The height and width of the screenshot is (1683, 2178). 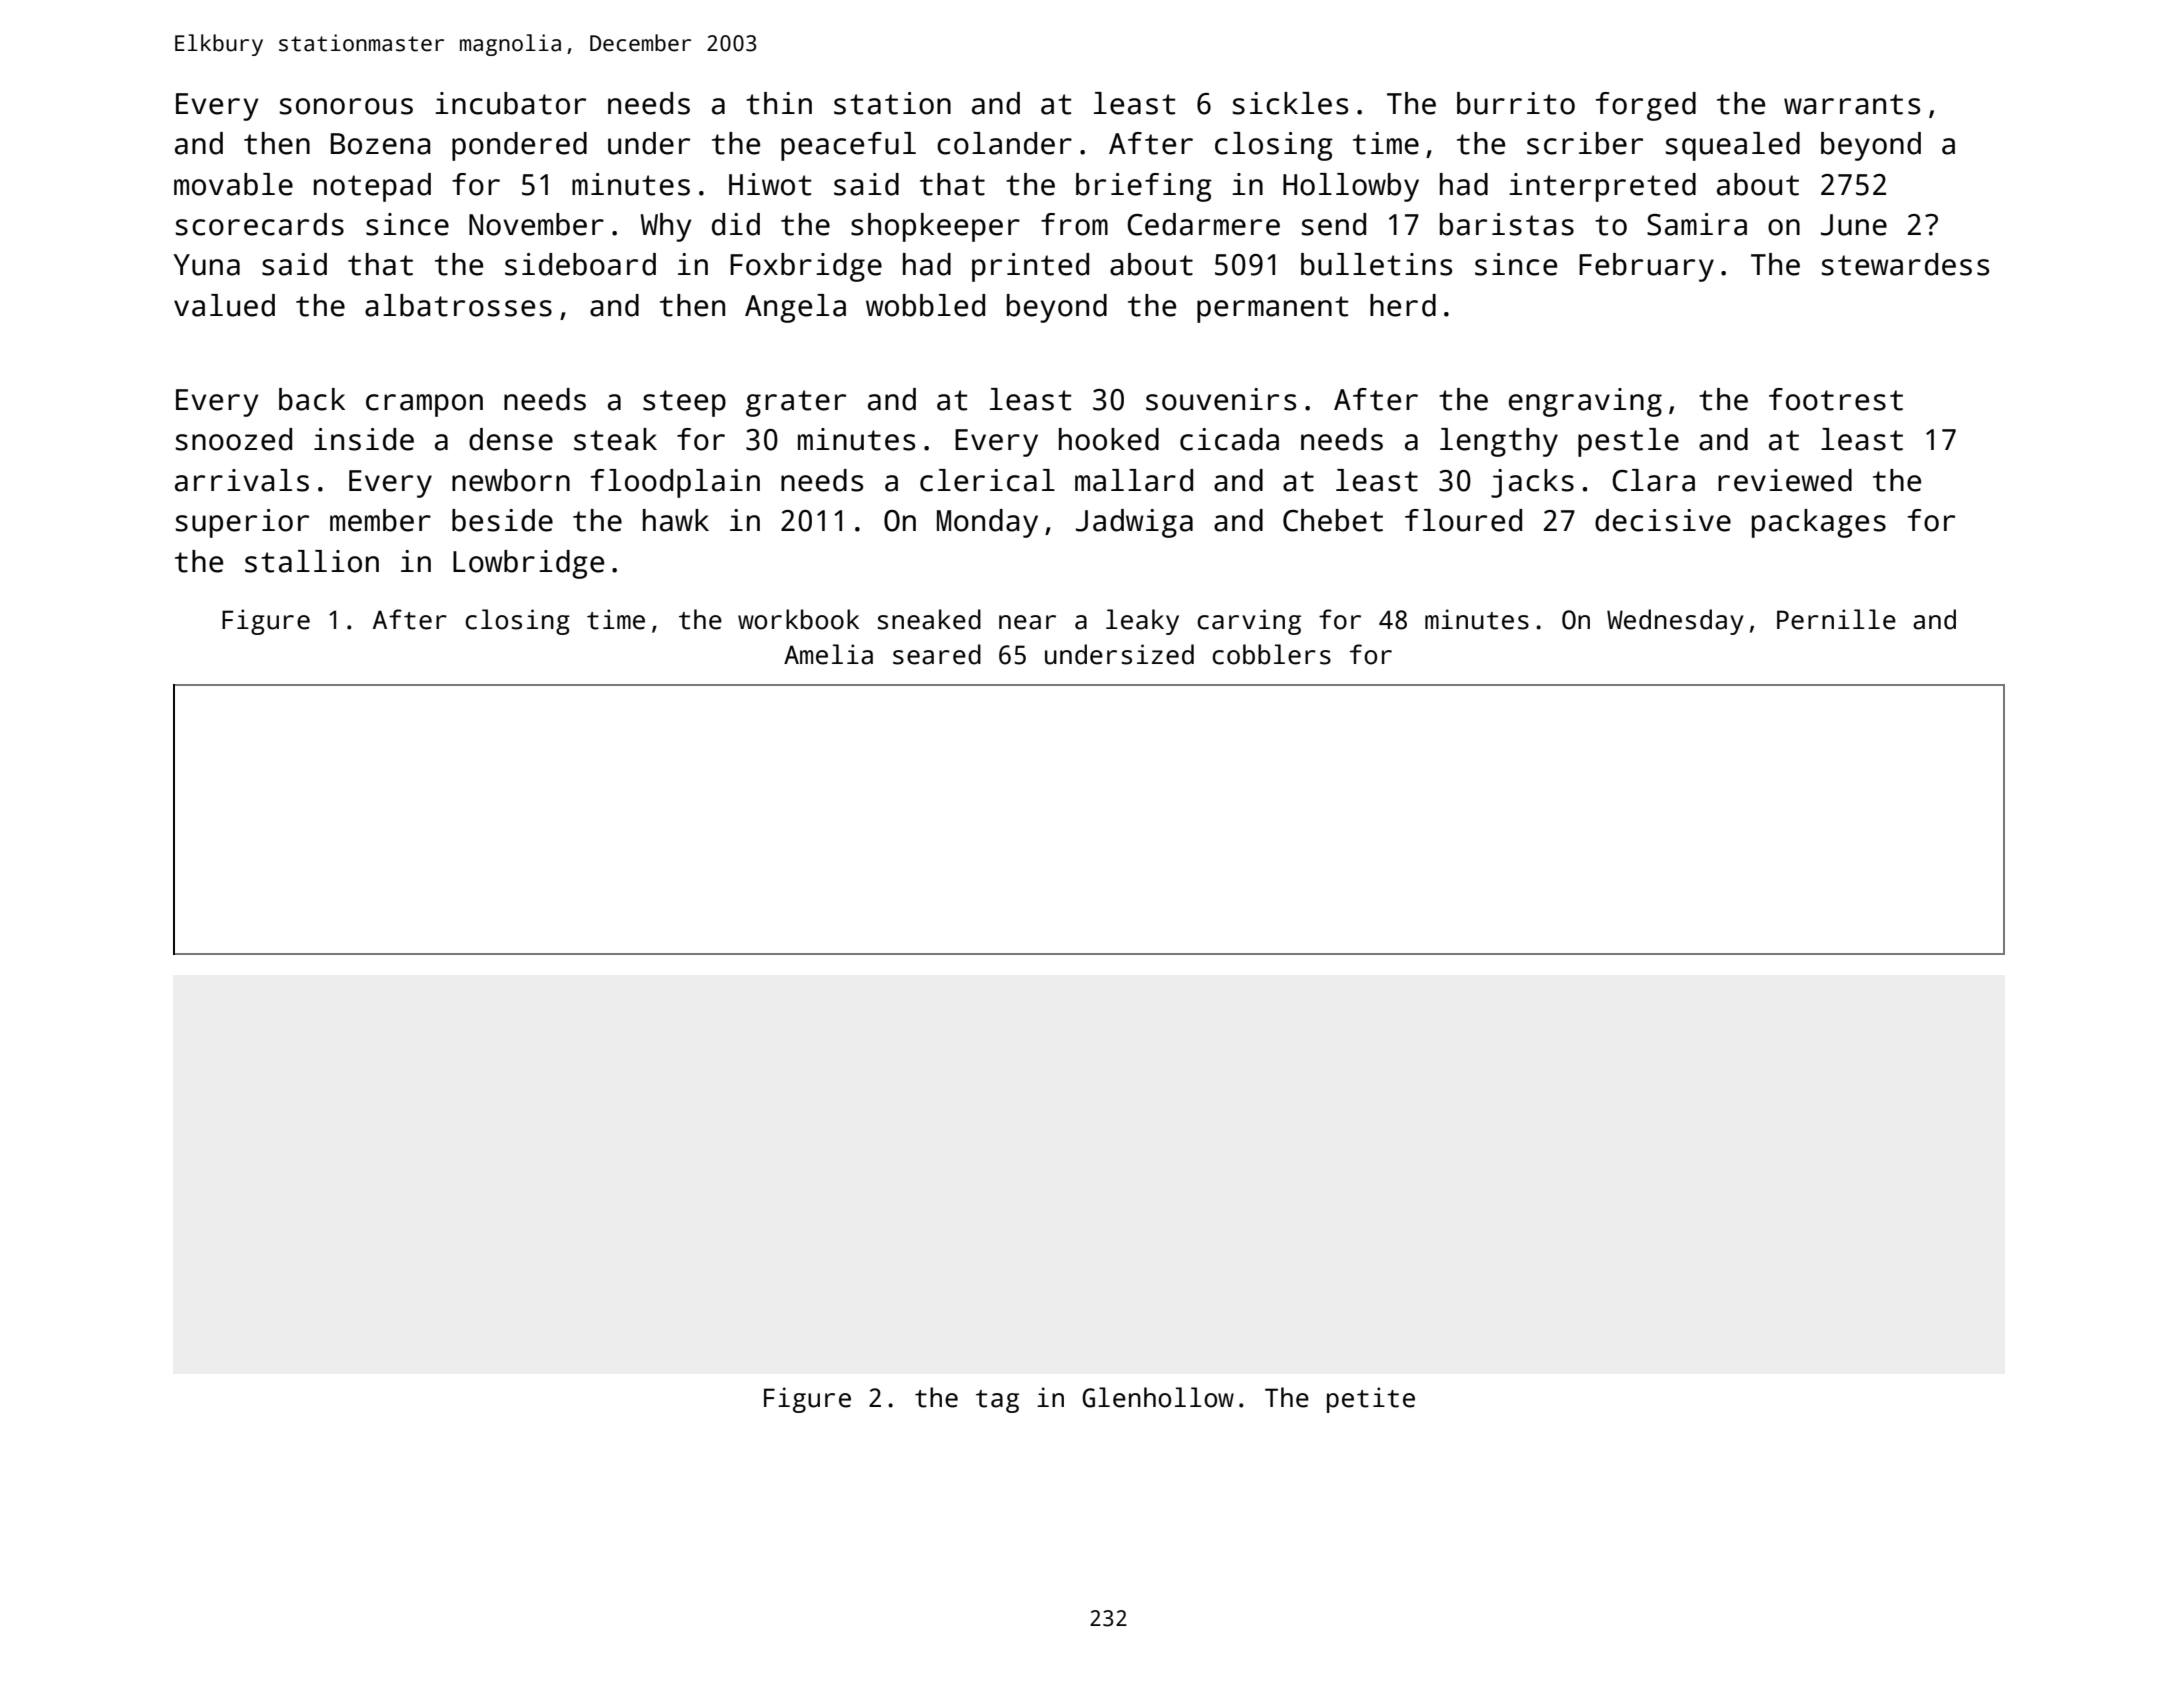 I want to click on shopkeeper, so click(x=935, y=227).
